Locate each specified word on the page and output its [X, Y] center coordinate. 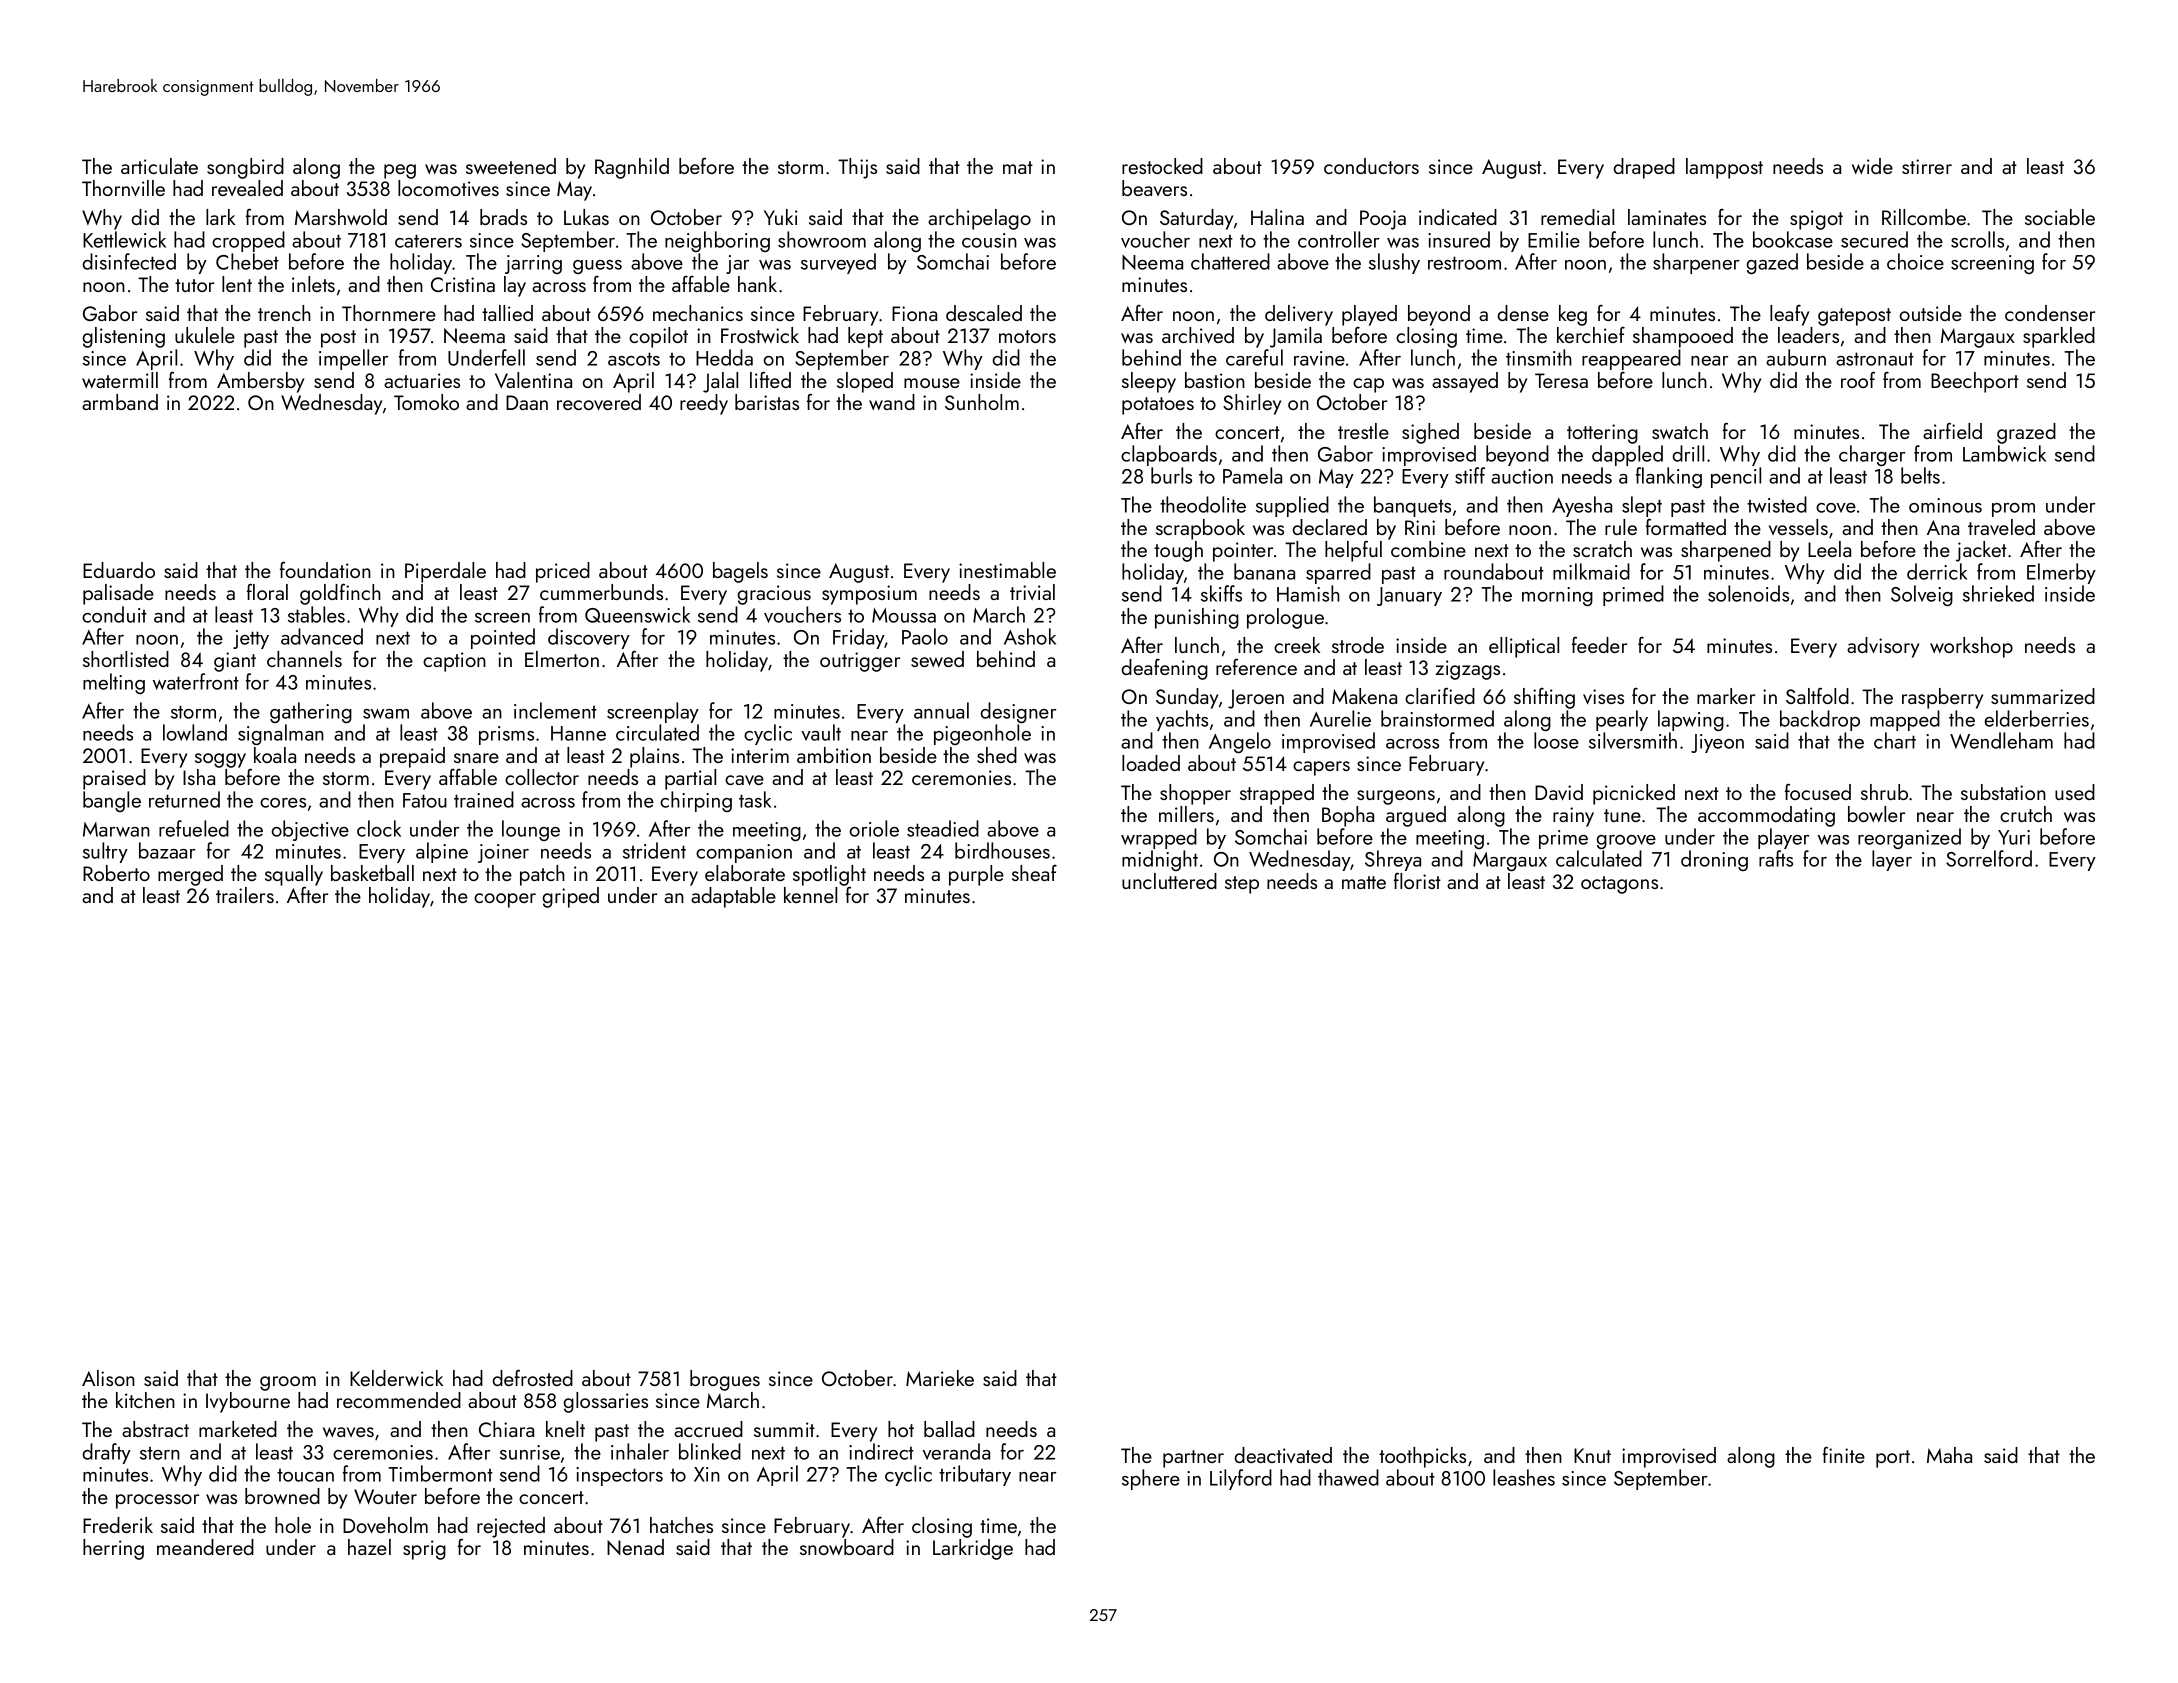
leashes [1524, 1477]
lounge [531, 830]
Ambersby [260, 382]
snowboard [847, 1547]
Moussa [904, 615]
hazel [369, 1547]
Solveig [1922, 595]
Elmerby [2061, 573]
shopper [1195, 794]
